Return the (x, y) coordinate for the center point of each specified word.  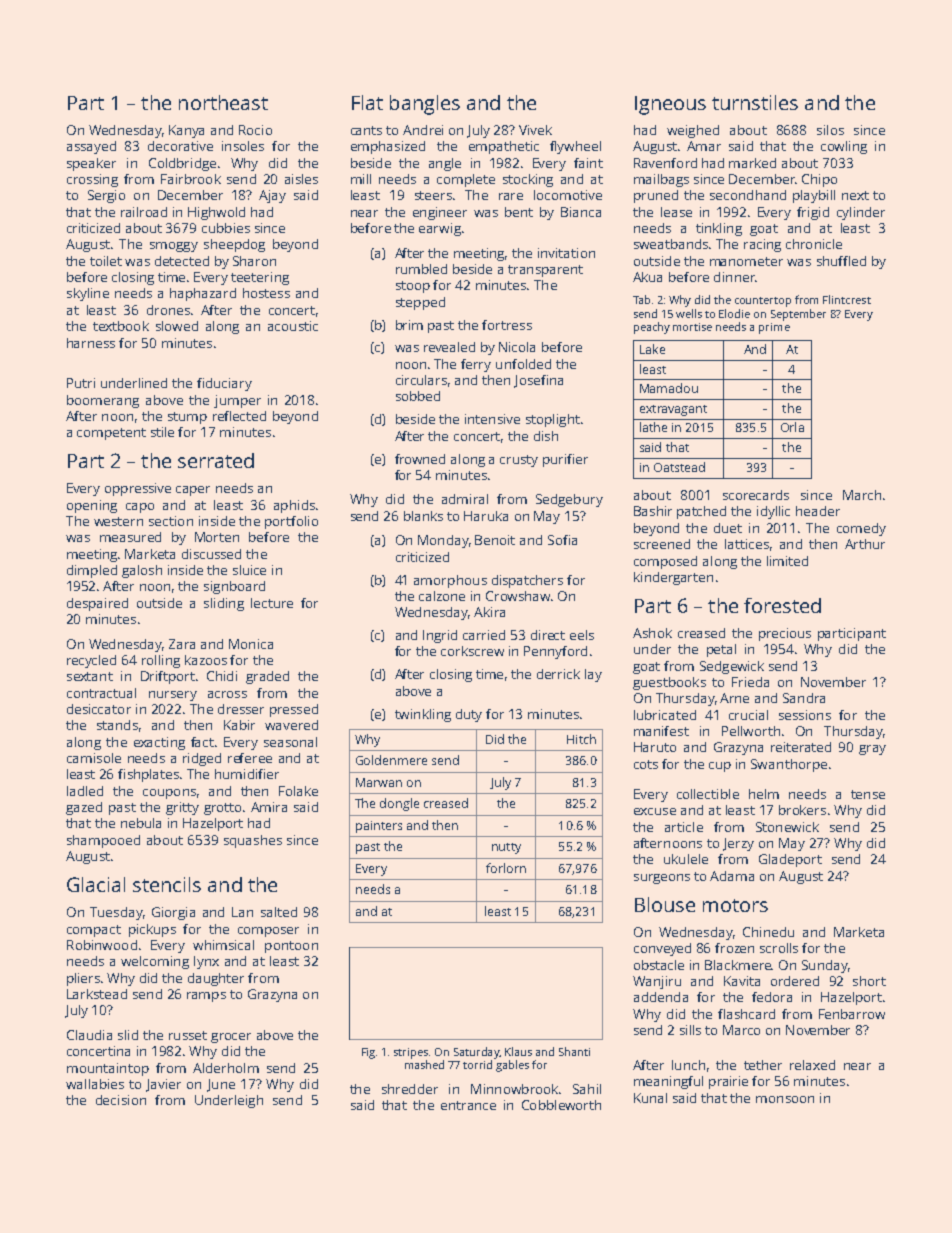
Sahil (587, 1089)
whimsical (223, 945)
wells (689, 313)
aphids (294, 506)
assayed (91, 147)
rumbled (421, 269)
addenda (661, 997)
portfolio (291, 522)
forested (782, 605)
